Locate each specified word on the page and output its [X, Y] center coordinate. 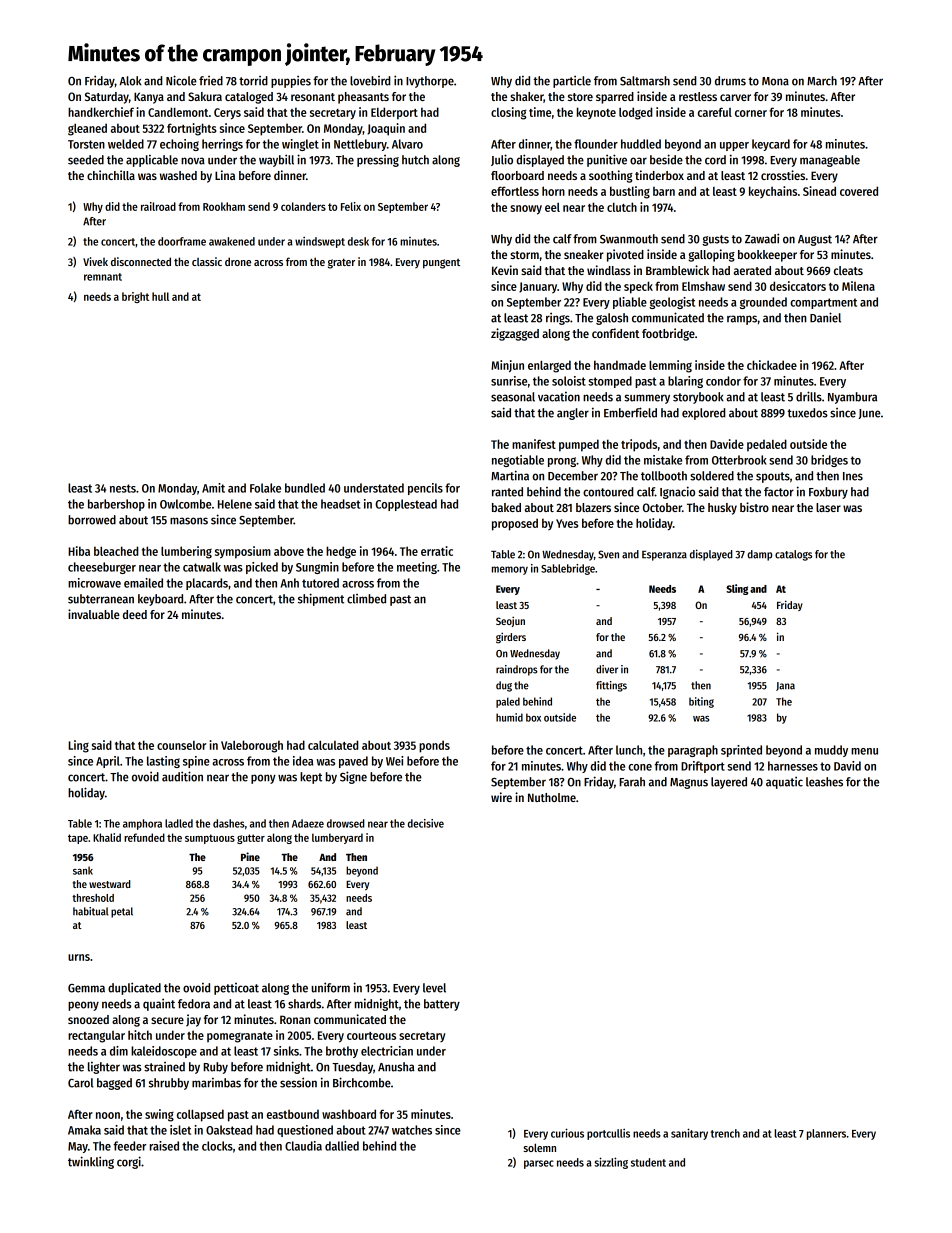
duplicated [134, 988]
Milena [858, 286]
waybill [276, 160]
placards [207, 584]
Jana [785, 686]
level [434, 988]
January [538, 288]
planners [826, 1134]
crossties [783, 175]
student [648, 1162]
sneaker [584, 254]
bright [135, 297]
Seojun [510, 621]
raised [164, 1146]
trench [725, 1133]
